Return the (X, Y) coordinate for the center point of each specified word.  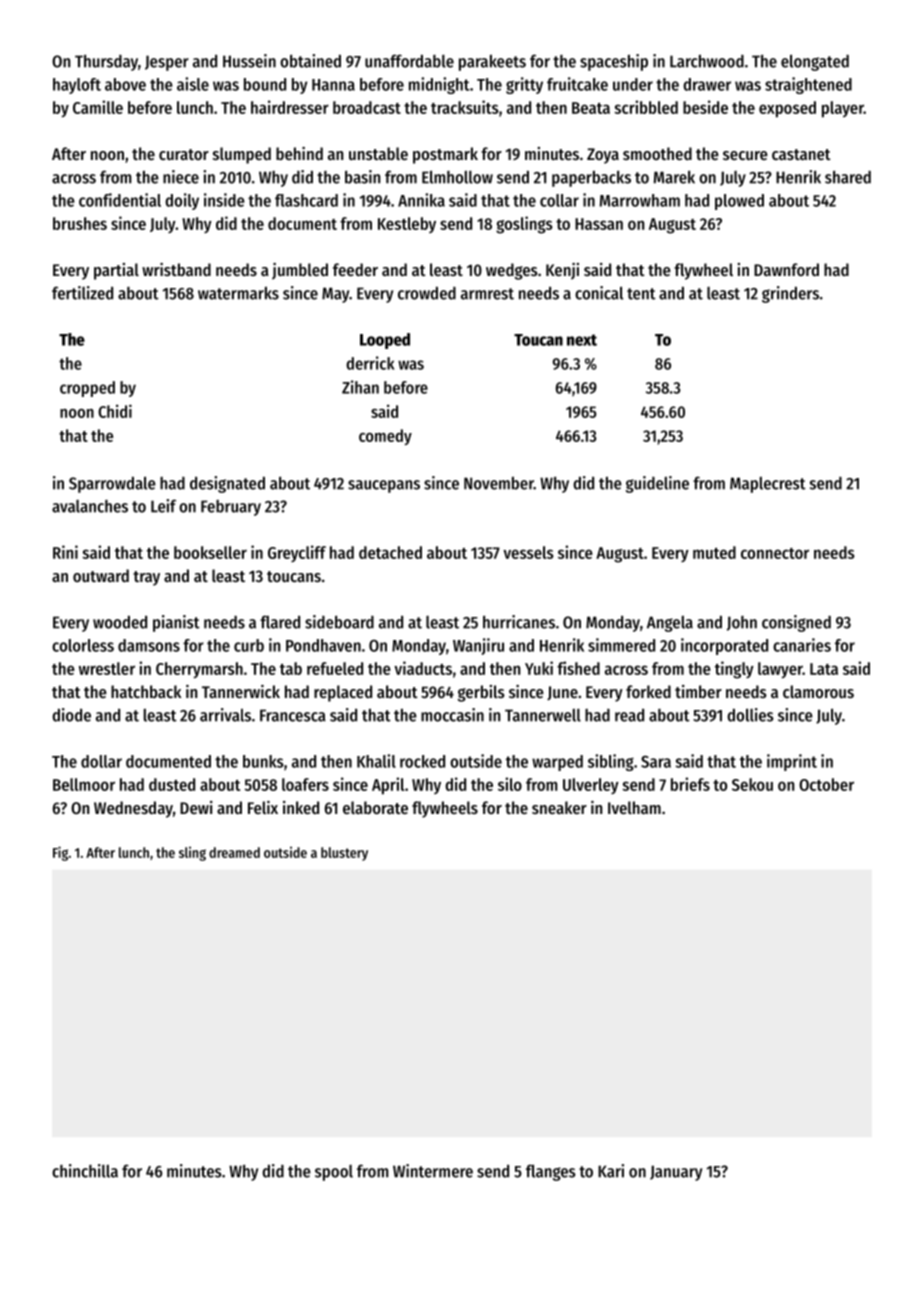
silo (510, 784)
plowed (739, 202)
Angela (670, 624)
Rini (65, 552)
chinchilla (85, 1171)
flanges (551, 1172)
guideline (657, 484)
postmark (445, 155)
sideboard (339, 622)
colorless (83, 645)
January (676, 1173)
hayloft (77, 86)
